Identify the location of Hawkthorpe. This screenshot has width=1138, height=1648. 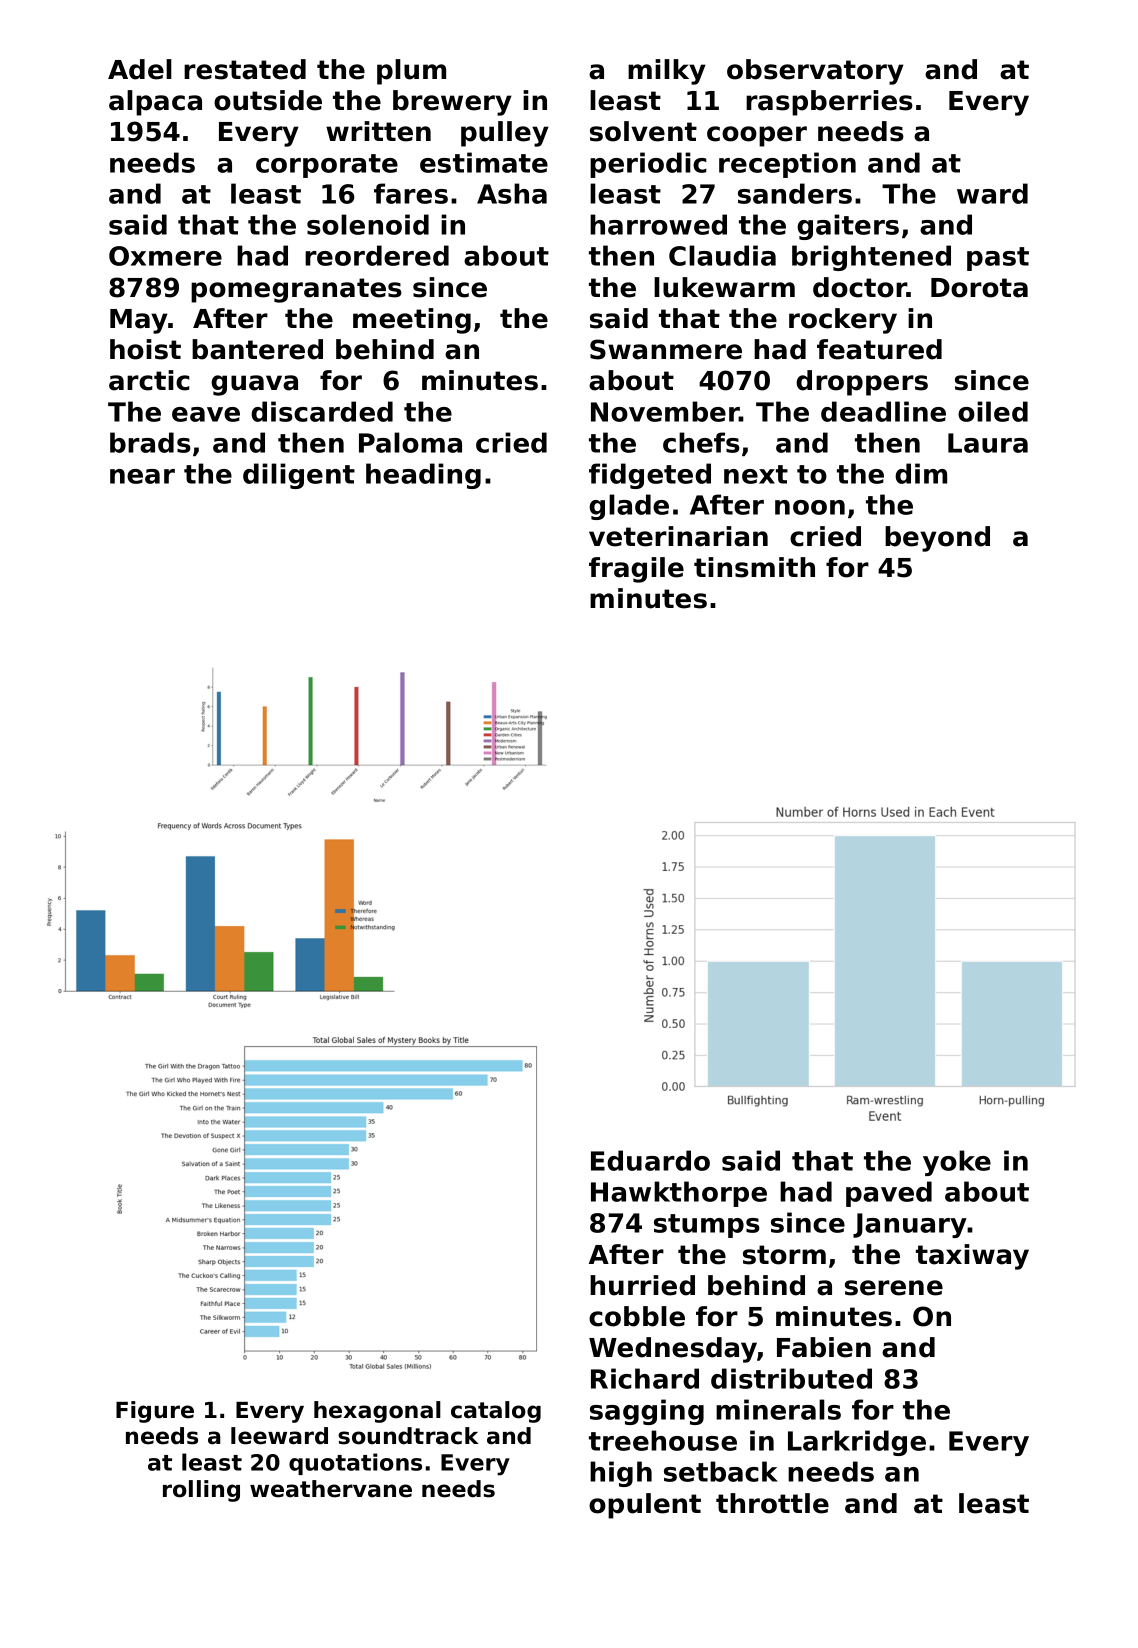
(679, 1194).
